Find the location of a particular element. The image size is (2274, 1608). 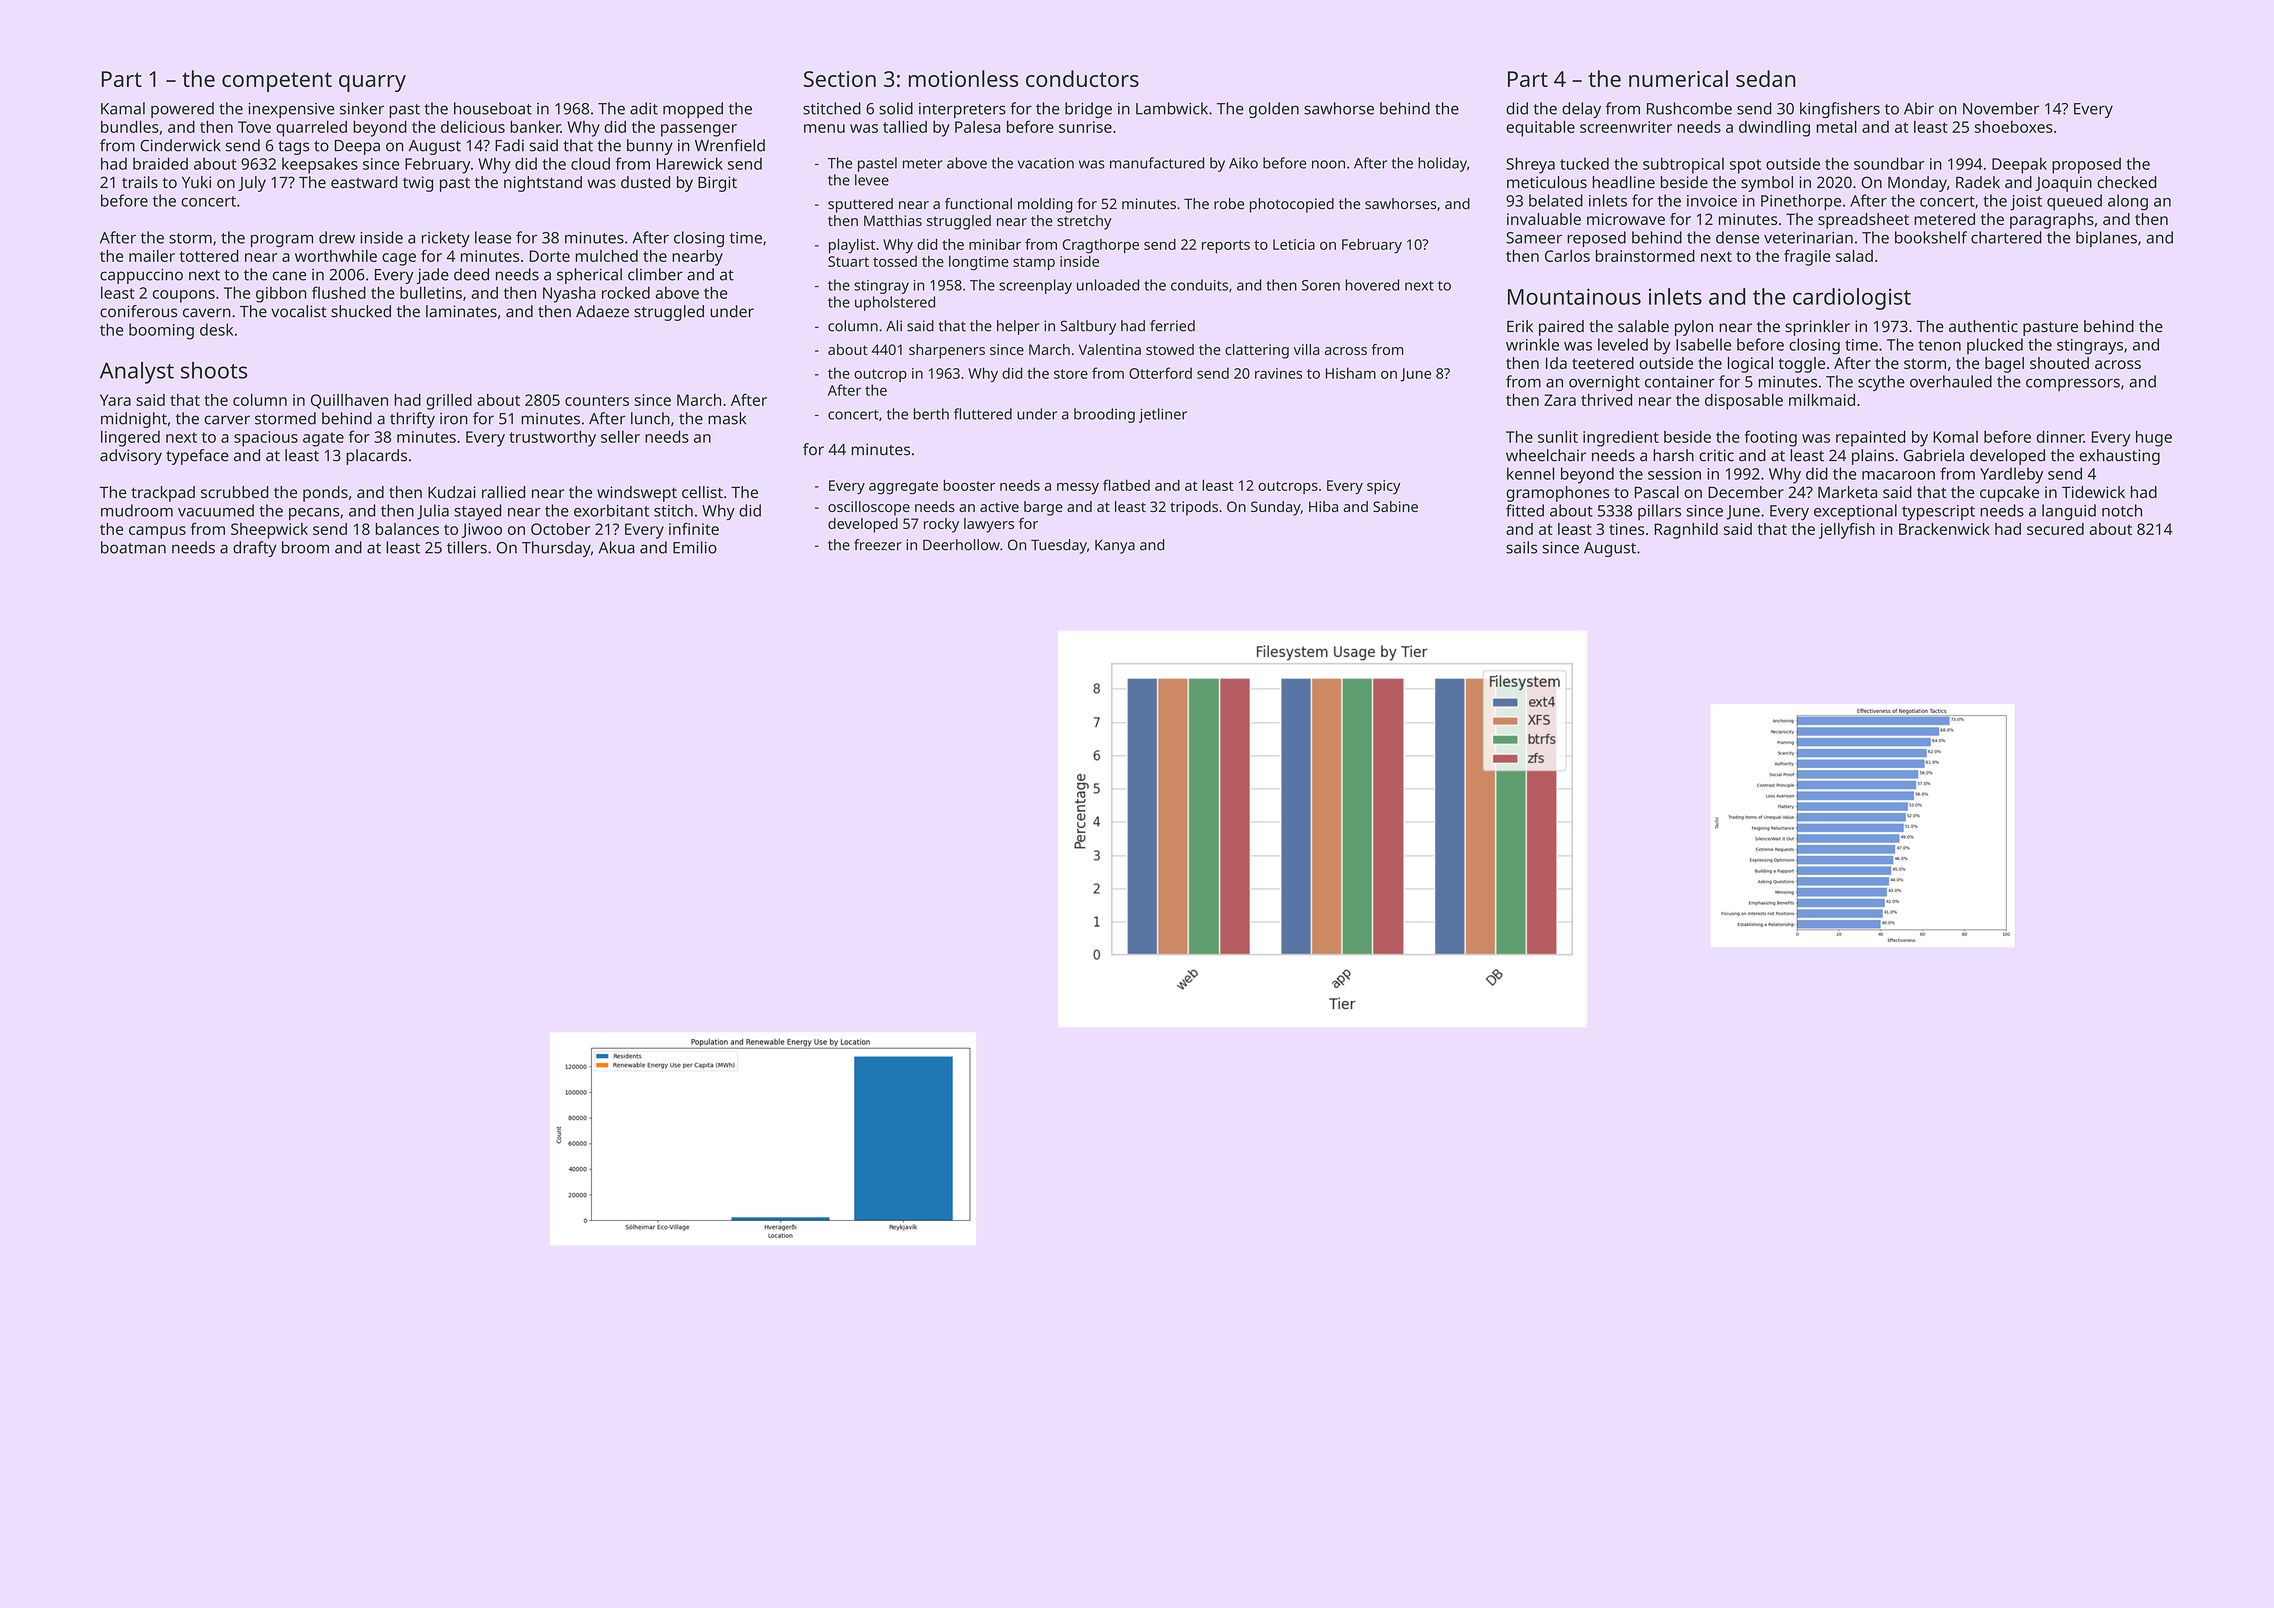

exceptional is located at coordinates (1855, 512).
